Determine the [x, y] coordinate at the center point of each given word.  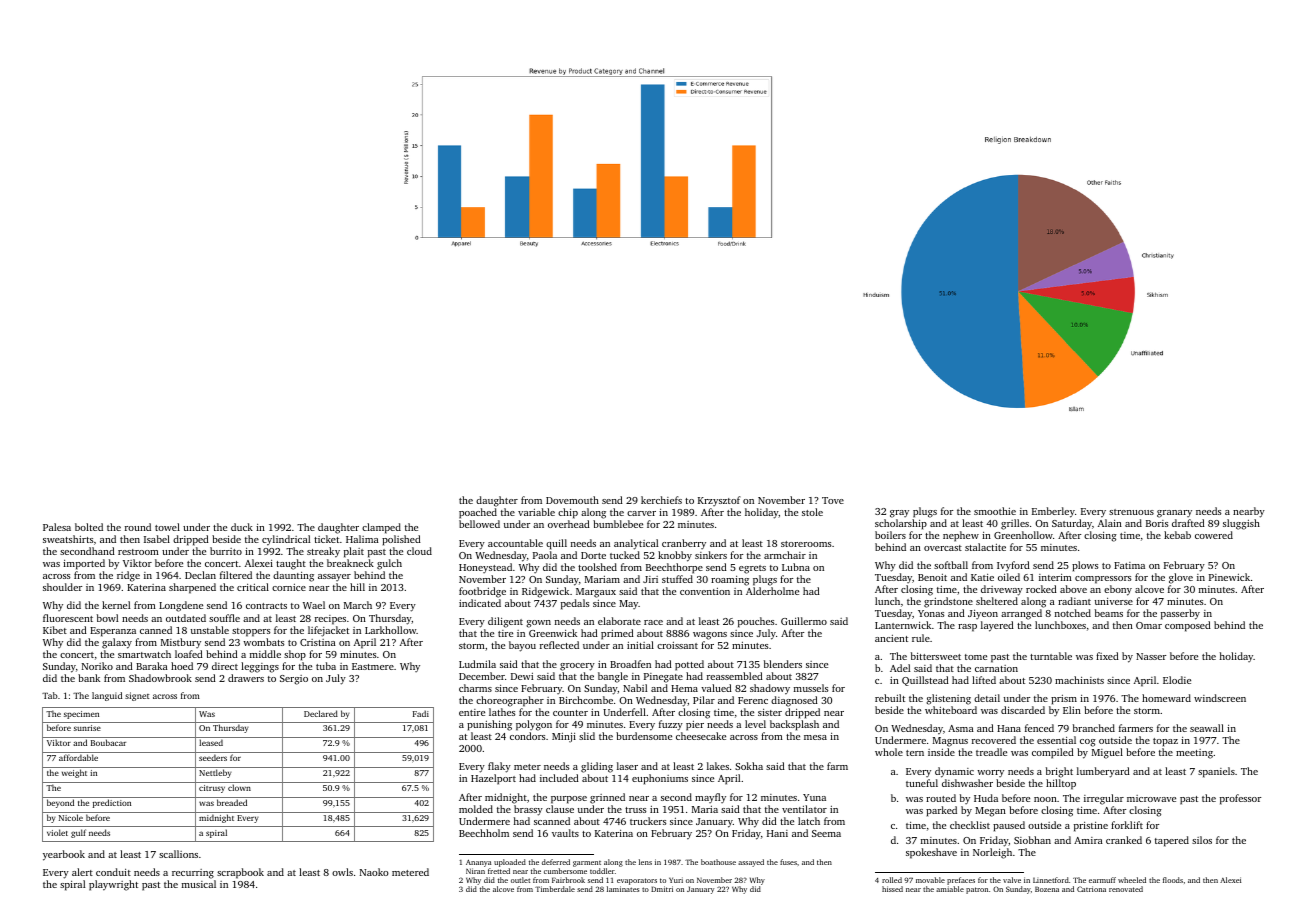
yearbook [64, 855]
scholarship [901, 524]
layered [997, 626]
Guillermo [804, 621]
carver [641, 513]
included [559, 778]
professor [1240, 799]
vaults [565, 833]
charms [475, 688]
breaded [232, 802]
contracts [266, 606]
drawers [246, 678]
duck [242, 527]
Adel [900, 668]
